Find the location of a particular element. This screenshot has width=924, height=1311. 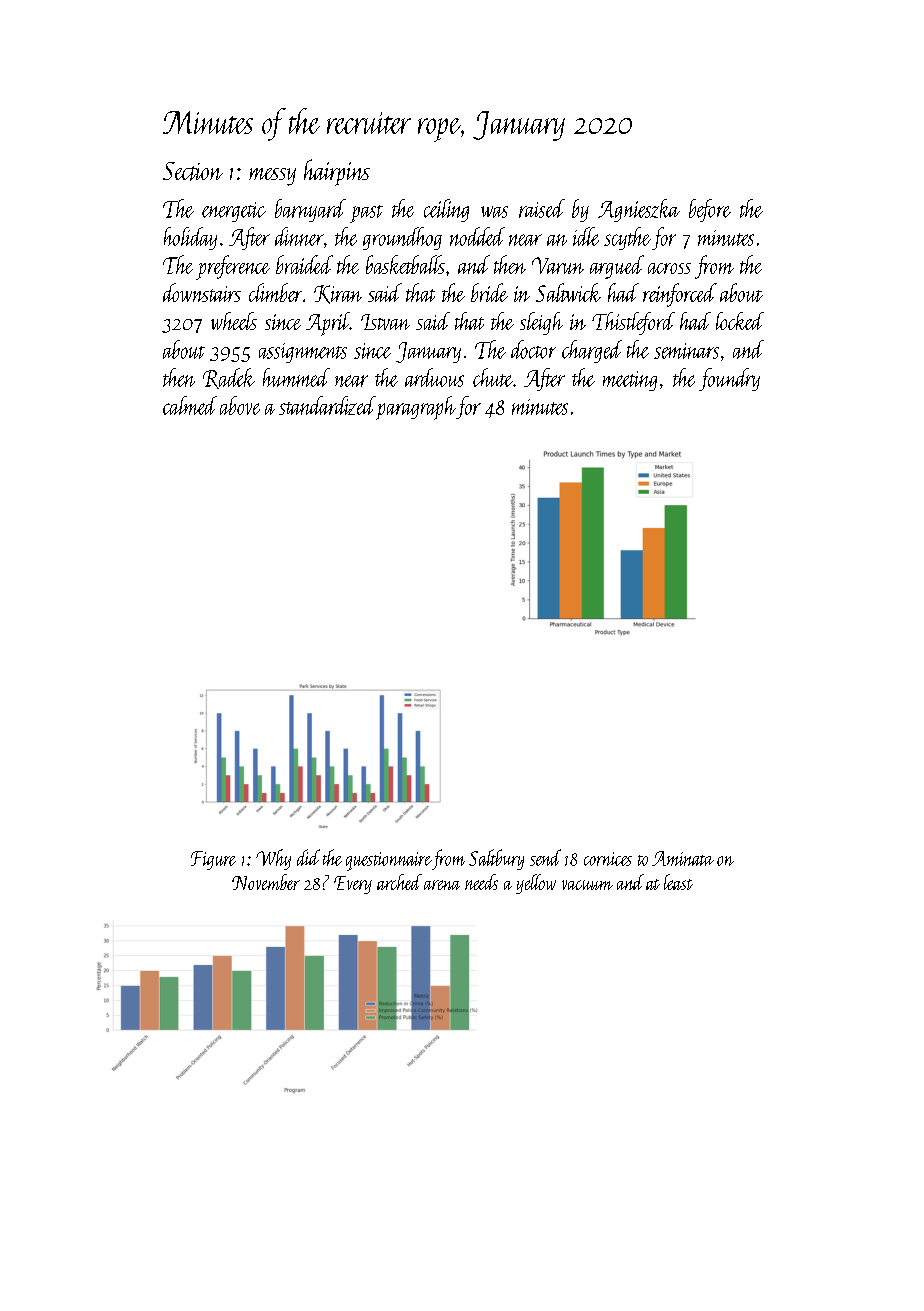

Aminata is located at coordinates (683, 858).
